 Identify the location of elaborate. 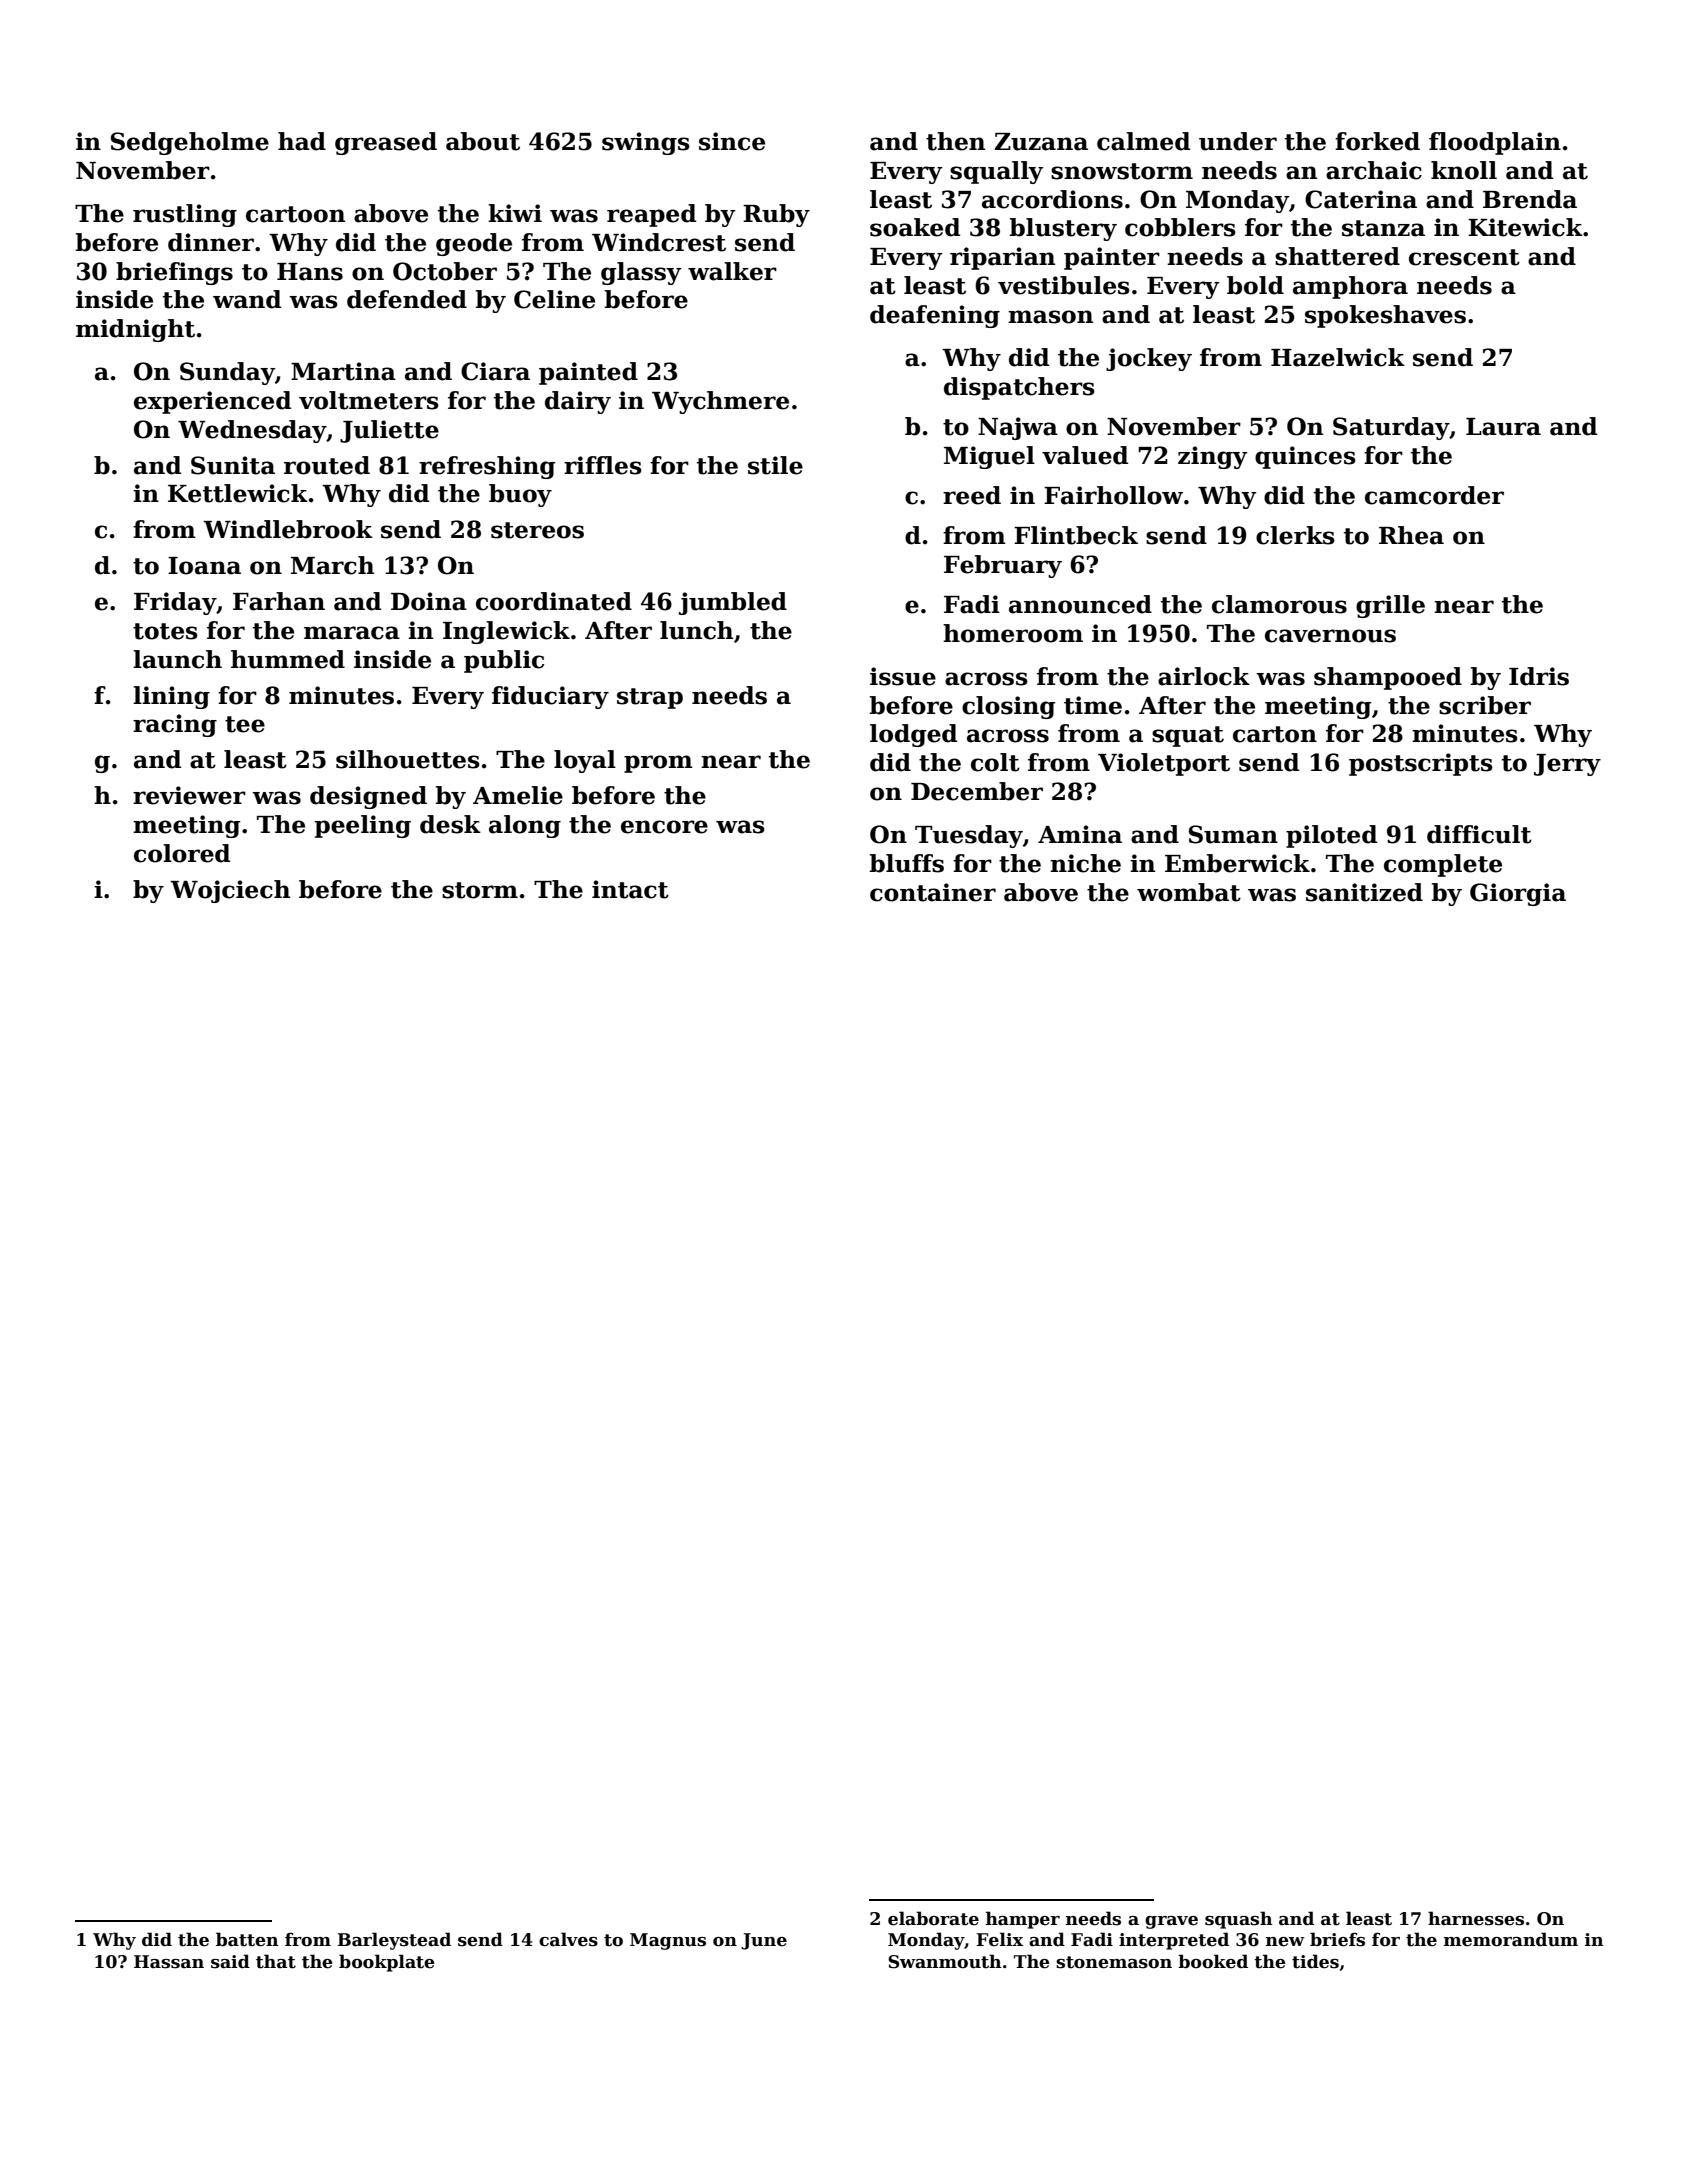
(933, 1918).
